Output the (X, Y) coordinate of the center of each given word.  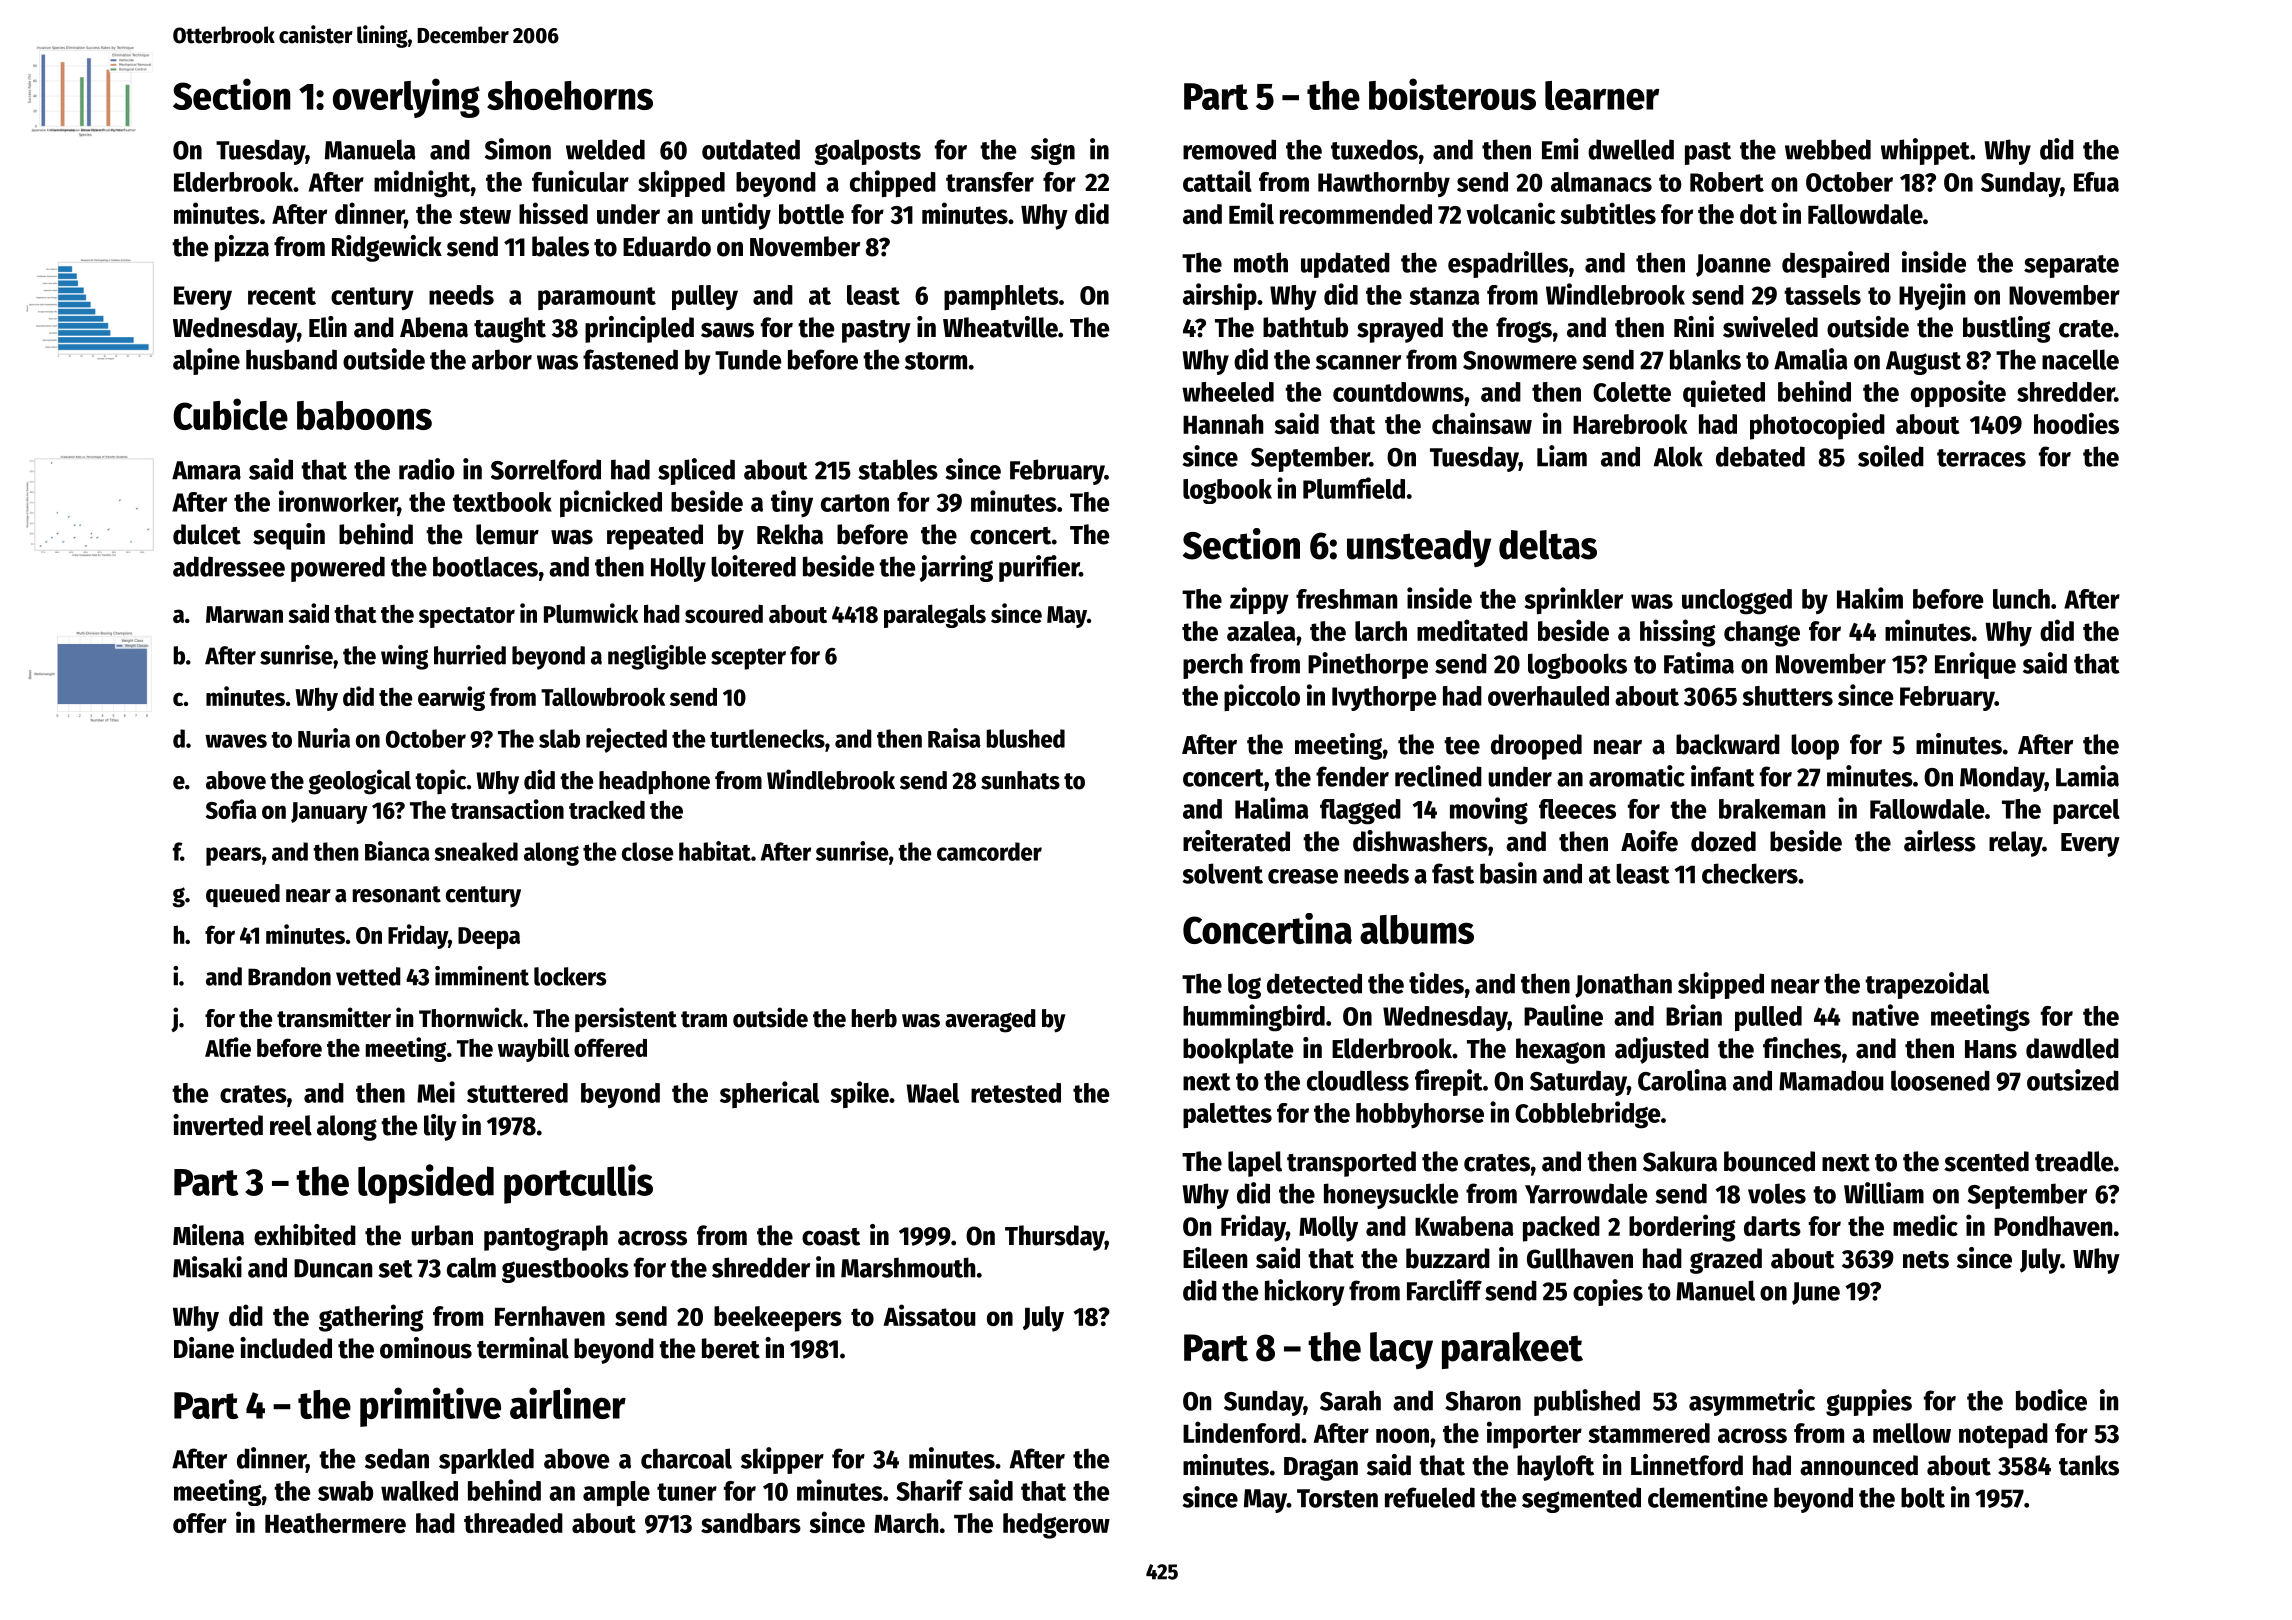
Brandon (289, 976)
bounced (1769, 1161)
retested (1016, 1093)
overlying (406, 98)
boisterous (1452, 94)
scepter (748, 659)
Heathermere (335, 1523)
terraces (1981, 458)
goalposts (867, 152)
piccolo (1262, 697)
